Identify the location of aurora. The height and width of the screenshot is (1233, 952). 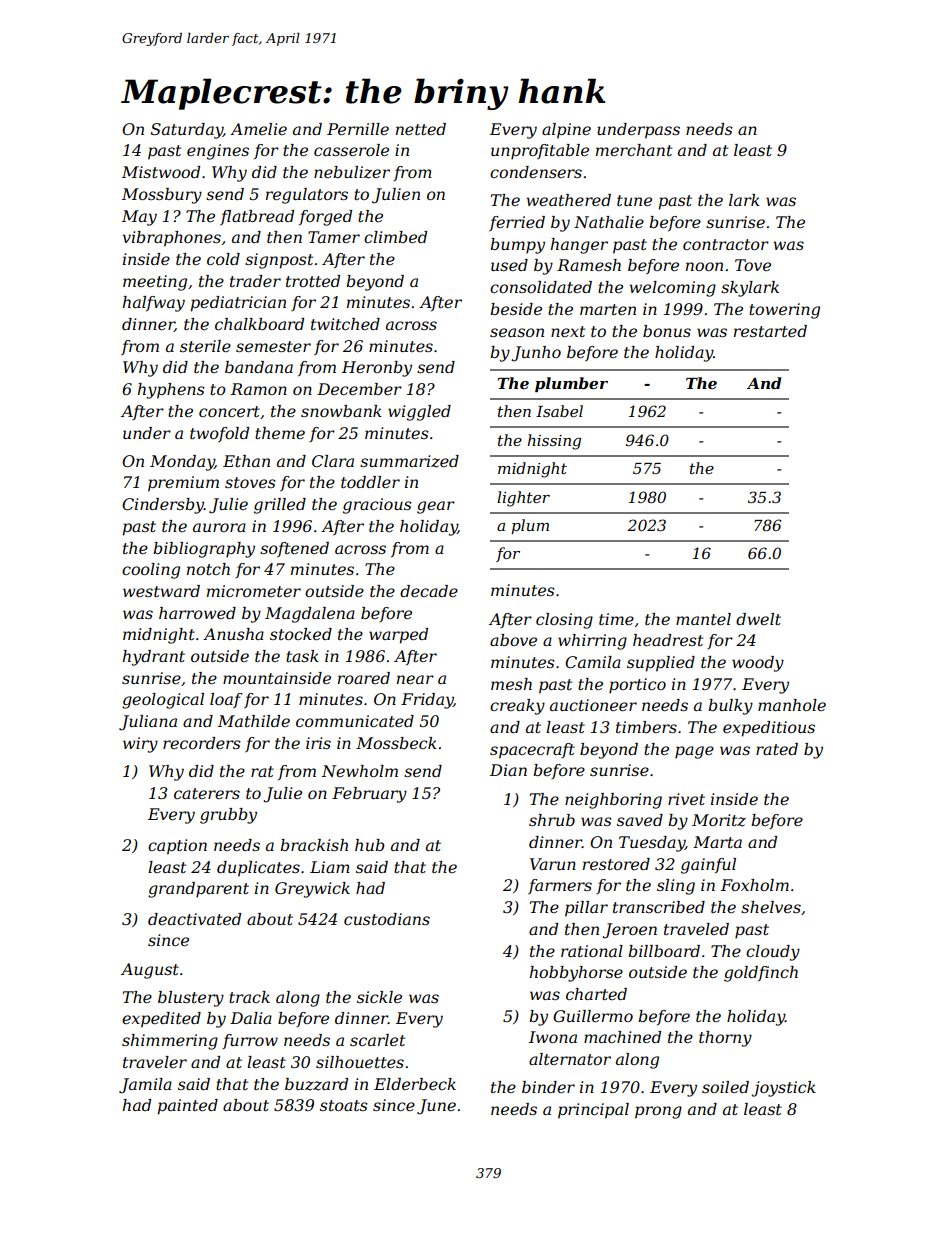
(219, 527).
